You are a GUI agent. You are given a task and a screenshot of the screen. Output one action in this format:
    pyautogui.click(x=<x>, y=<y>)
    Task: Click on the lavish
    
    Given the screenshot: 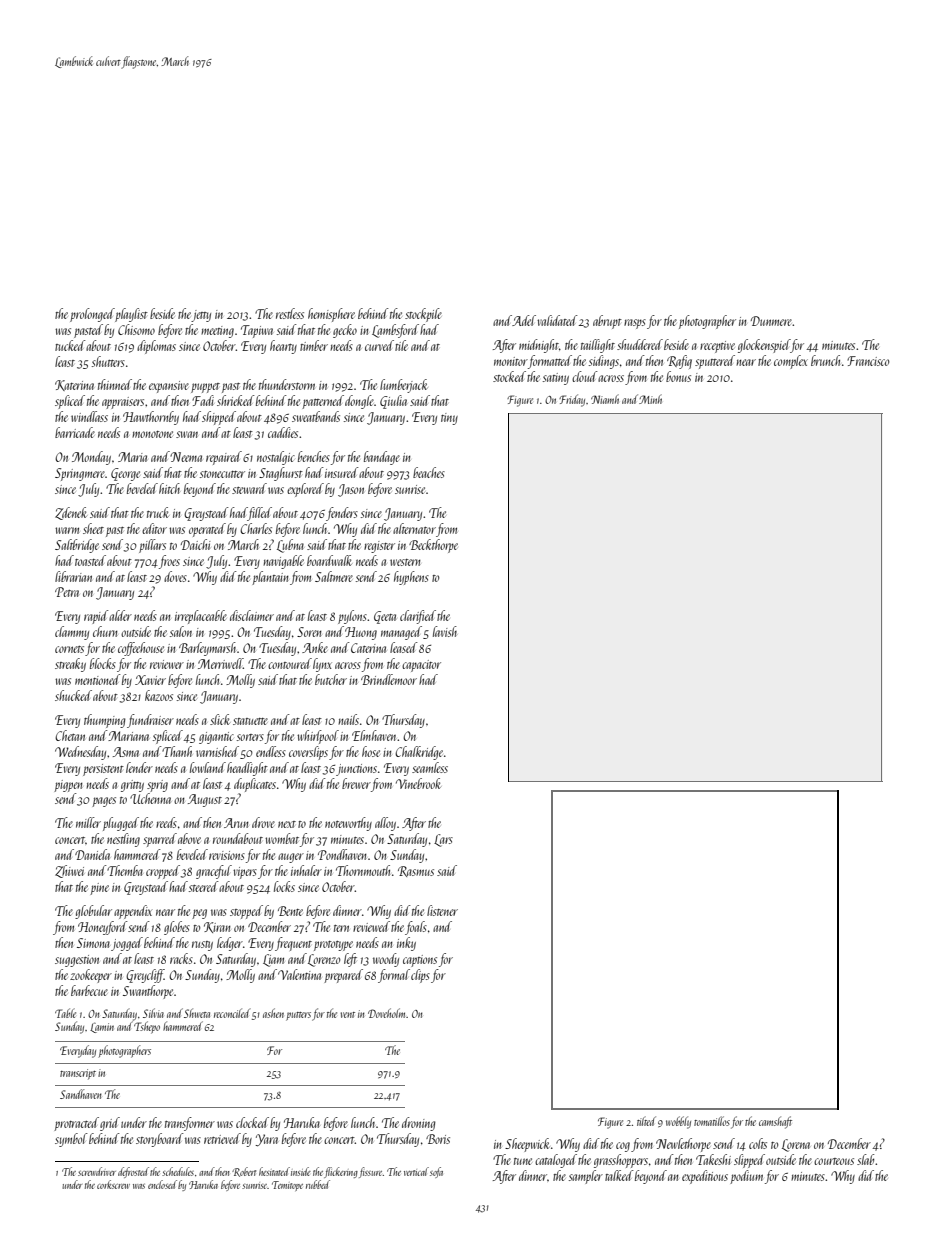 What is the action you would take?
    pyautogui.click(x=445, y=631)
